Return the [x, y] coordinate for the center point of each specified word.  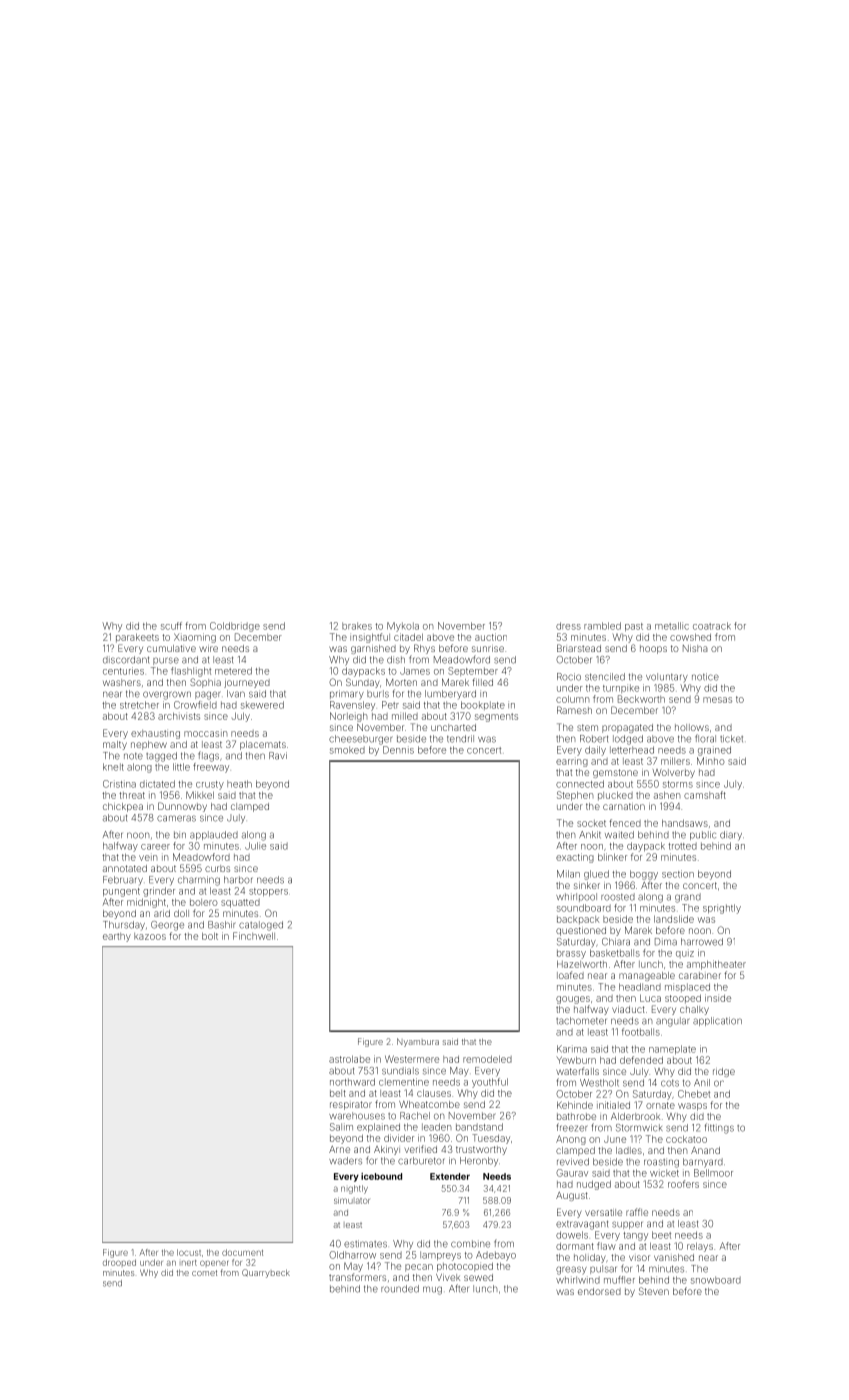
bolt [210, 936]
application [717, 1021]
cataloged [261, 926]
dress [568, 626]
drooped [119, 1262]
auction [491, 637]
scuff [171, 626]
